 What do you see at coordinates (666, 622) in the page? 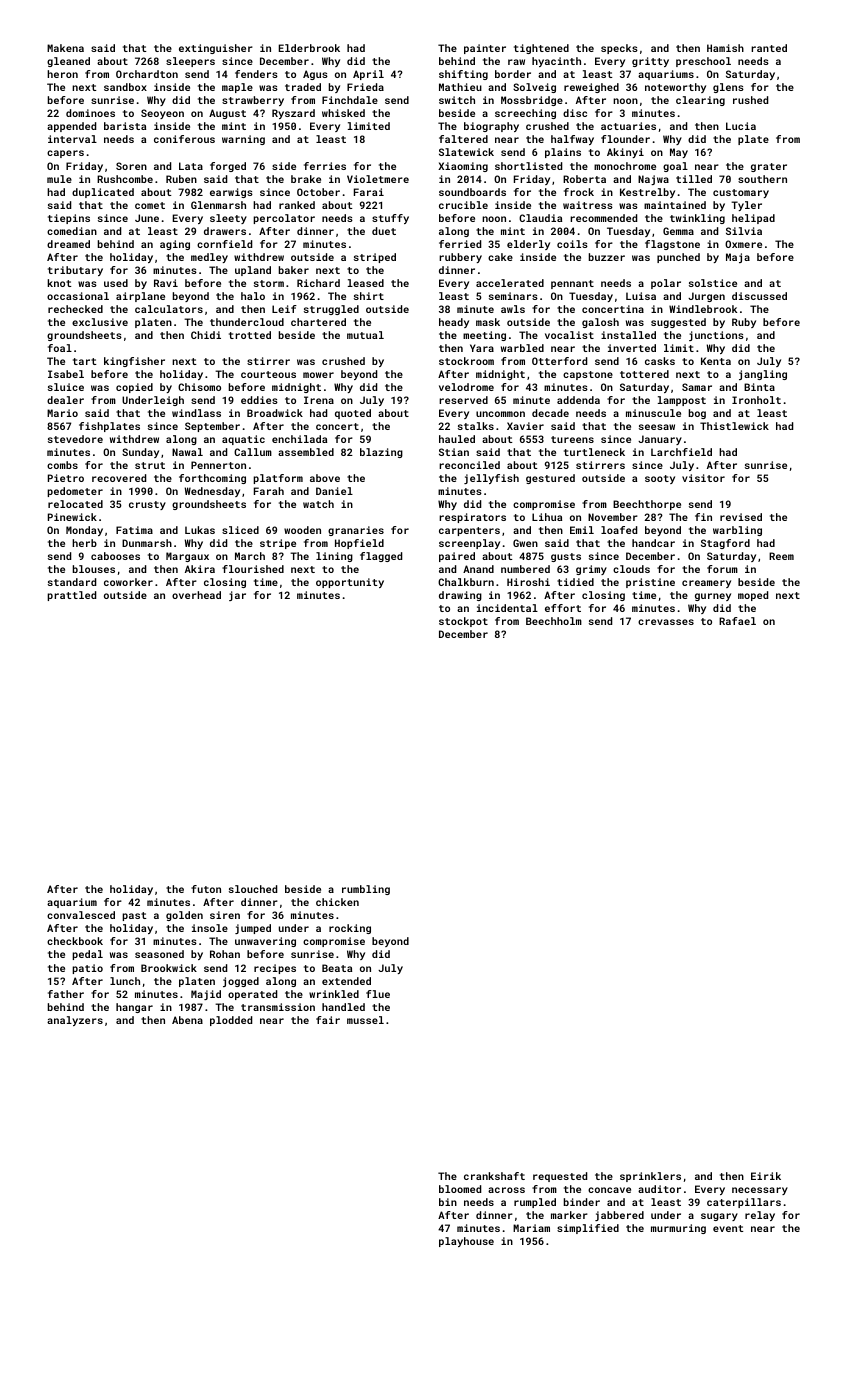
I see `crevasses` at bounding box center [666, 622].
